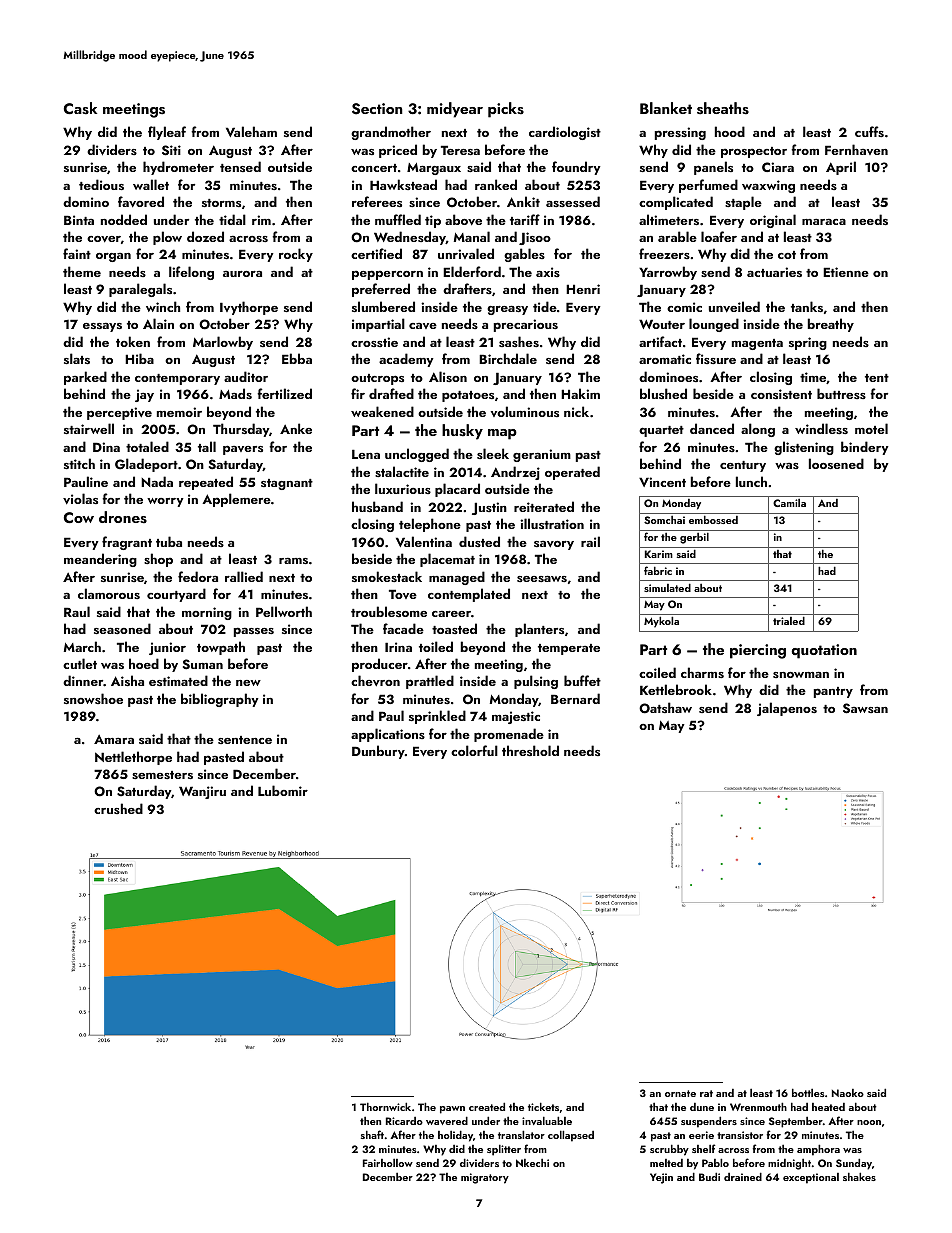 Image resolution: width=952 pixels, height=1233 pixels. What do you see at coordinates (423, 326) in the image?
I see `cave` at bounding box center [423, 326].
